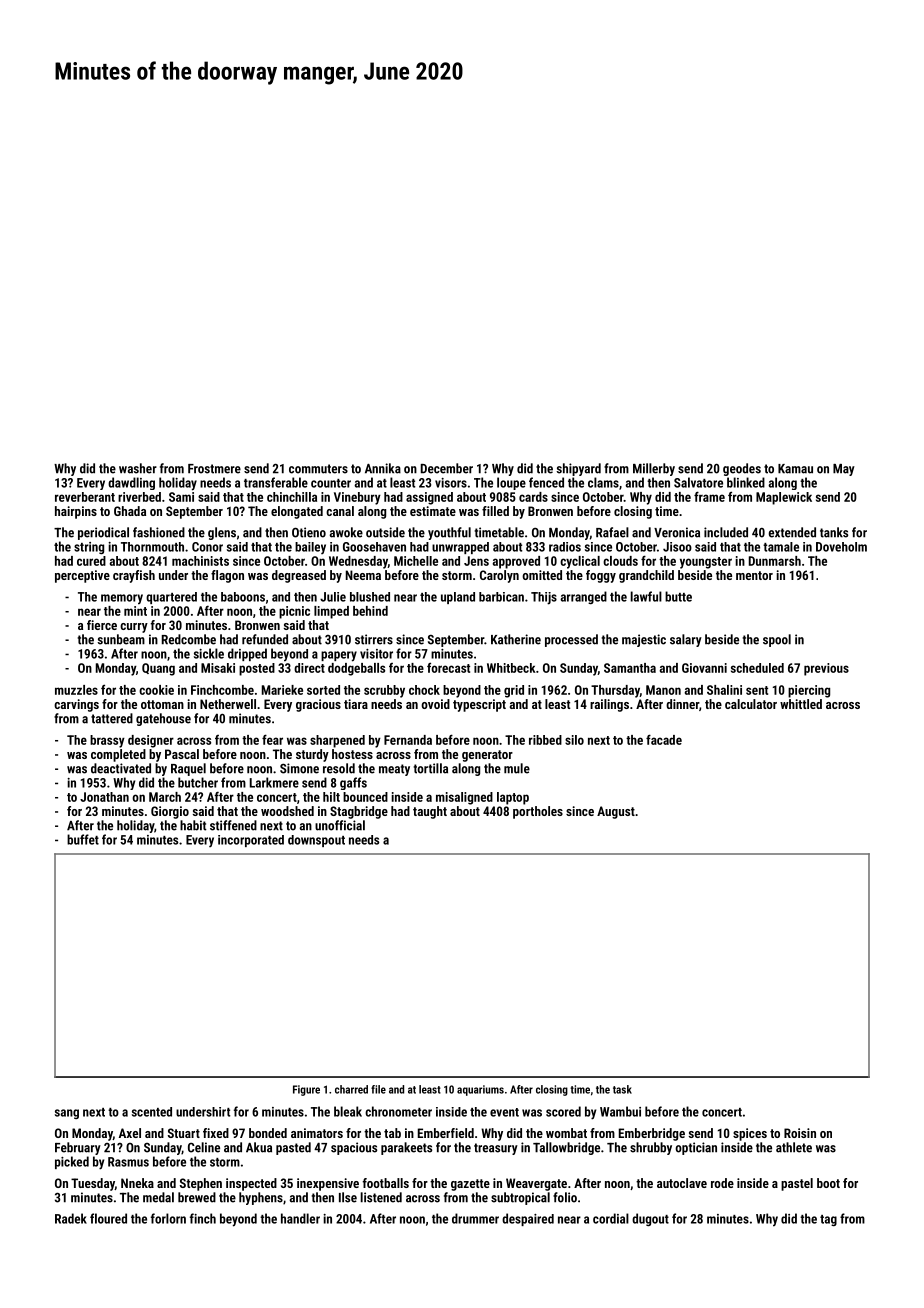  I want to click on spool, so click(777, 640).
